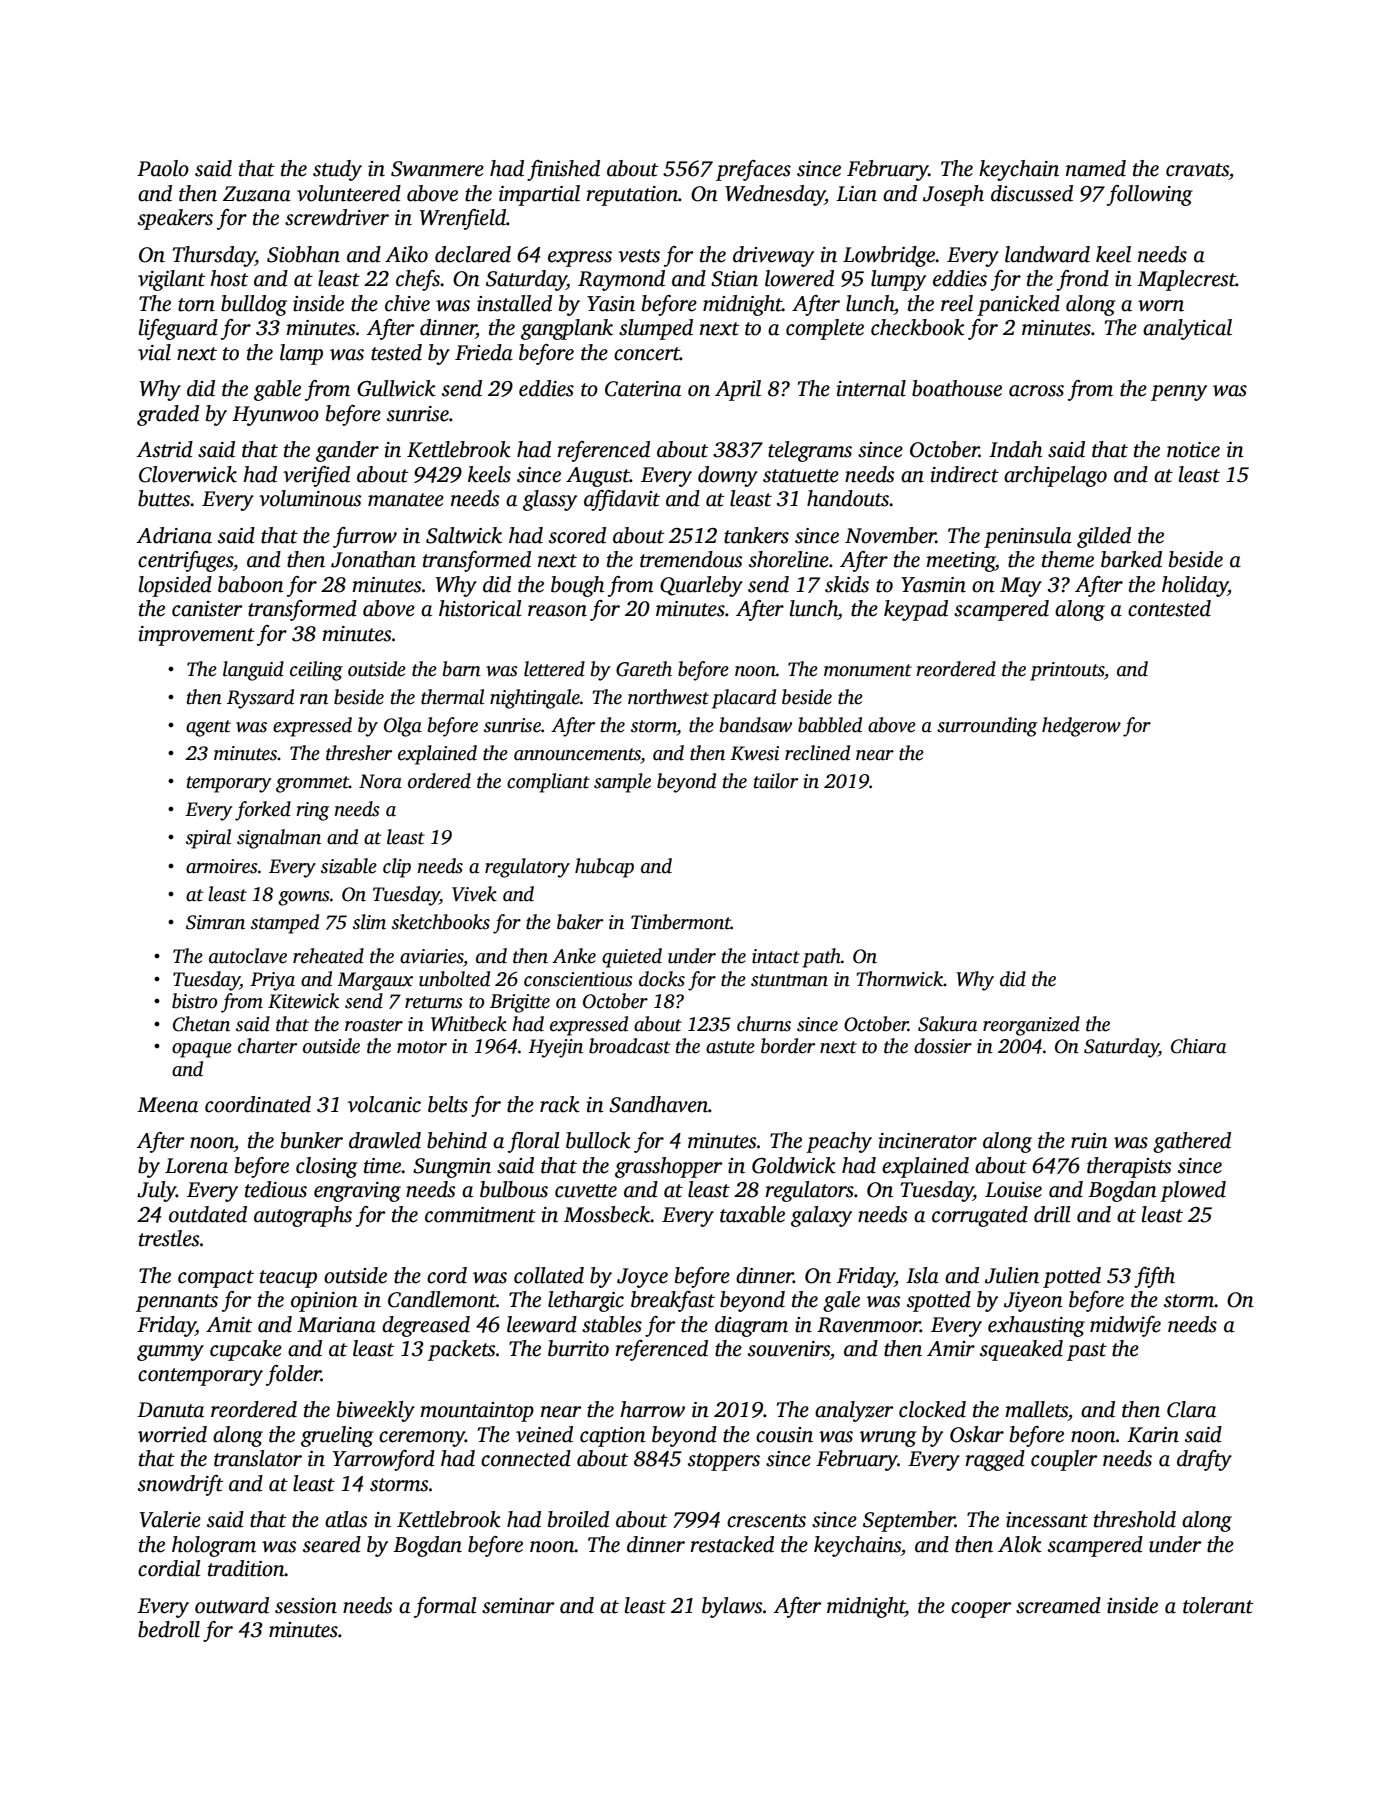  Describe the element at coordinates (888, 1439) in the screenshot. I see `wrung` at that location.
